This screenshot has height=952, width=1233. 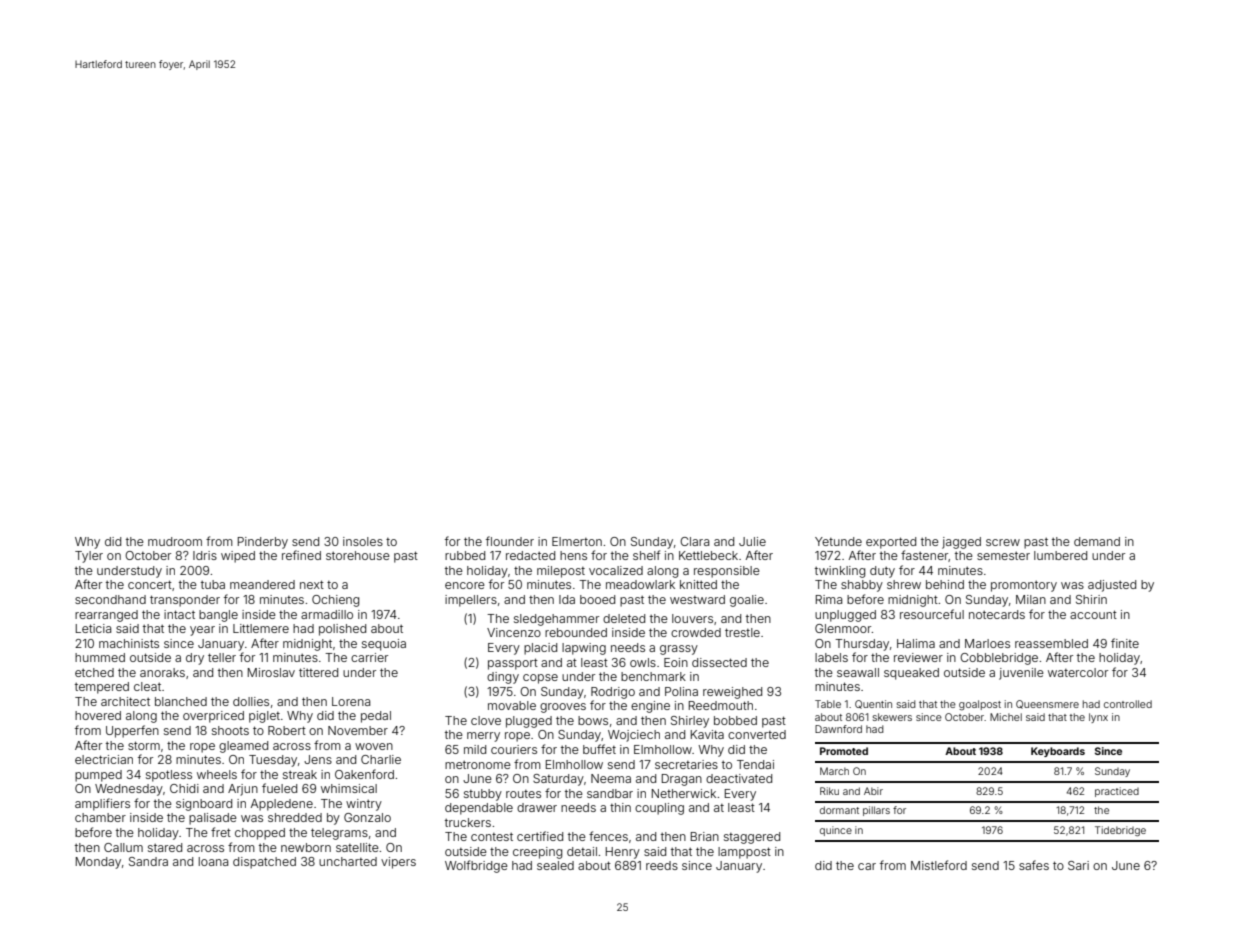 I want to click on concert, so click(x=150, y=584).
